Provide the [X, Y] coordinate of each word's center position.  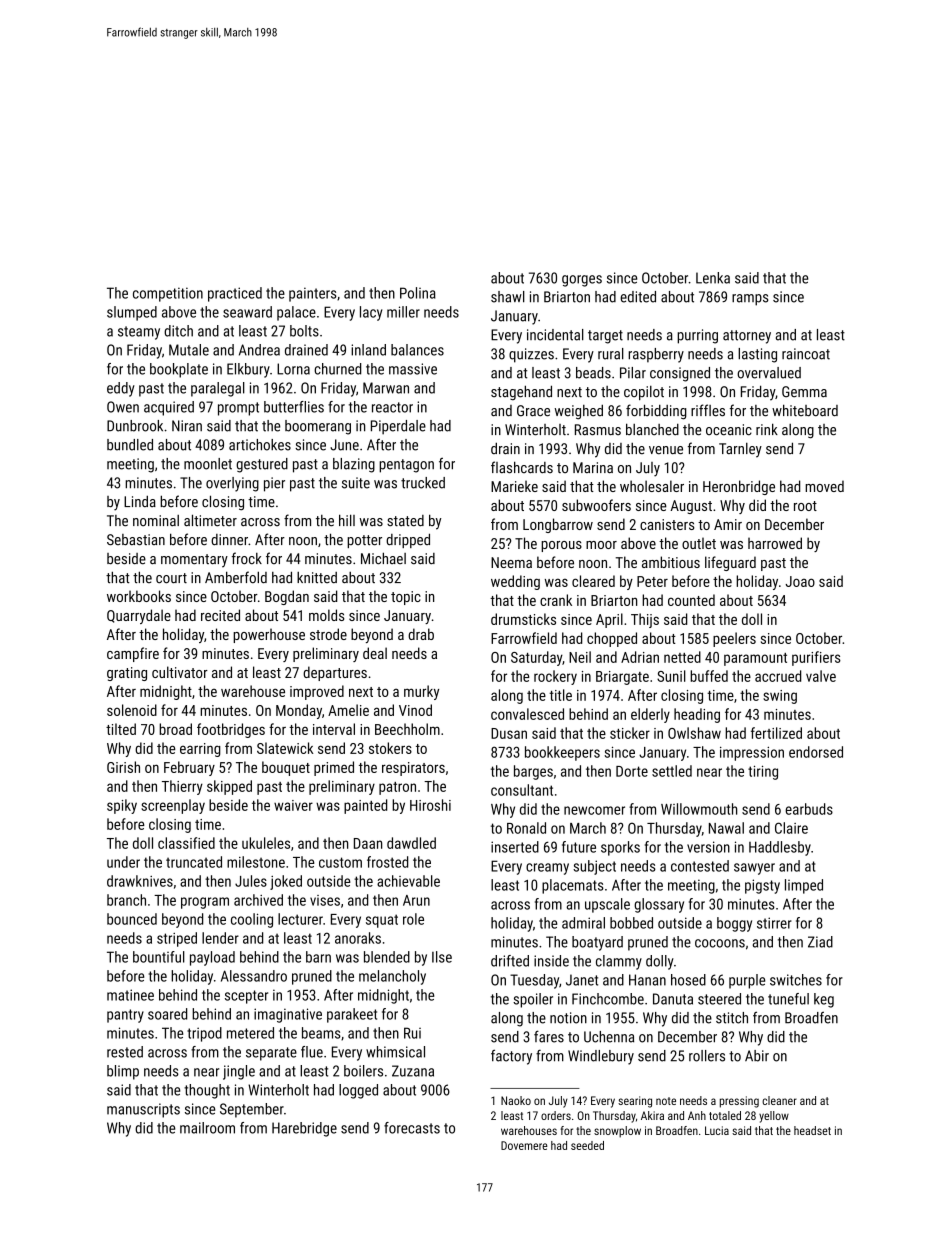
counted [691, 600]
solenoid [132, 710]
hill [347, 520]
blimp [123, 1072]
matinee [130, 995]
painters [313, 294]
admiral [583, 923]
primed [334, 768]
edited [638, 297]
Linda [140, 501]
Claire [791, 828]
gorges [582, 281]
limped [804, 886]
